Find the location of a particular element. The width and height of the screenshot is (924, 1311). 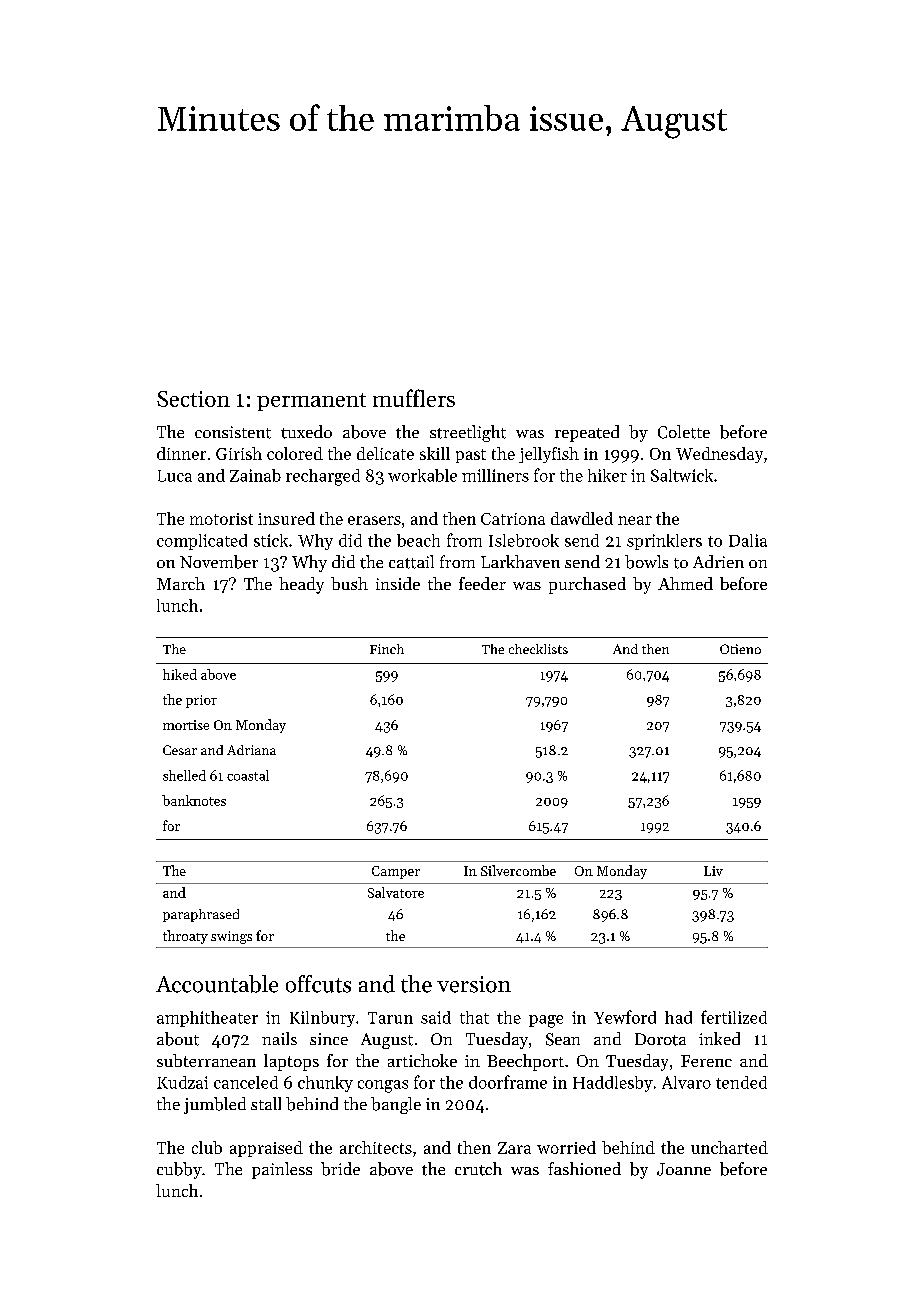

Beechport is located at coordinates (525, 1062).
